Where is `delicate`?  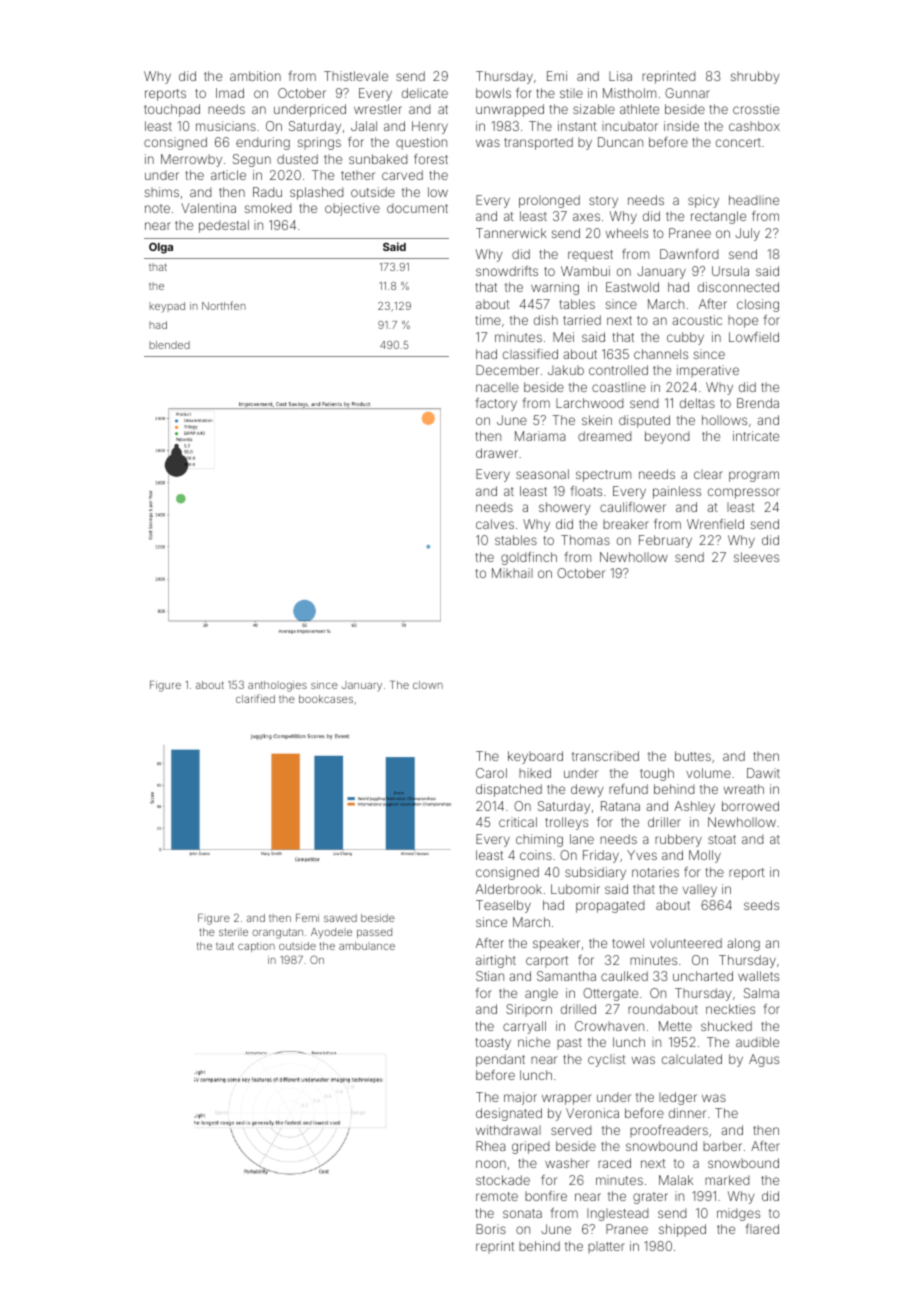
delicate is located at coordinates (425, 93).
